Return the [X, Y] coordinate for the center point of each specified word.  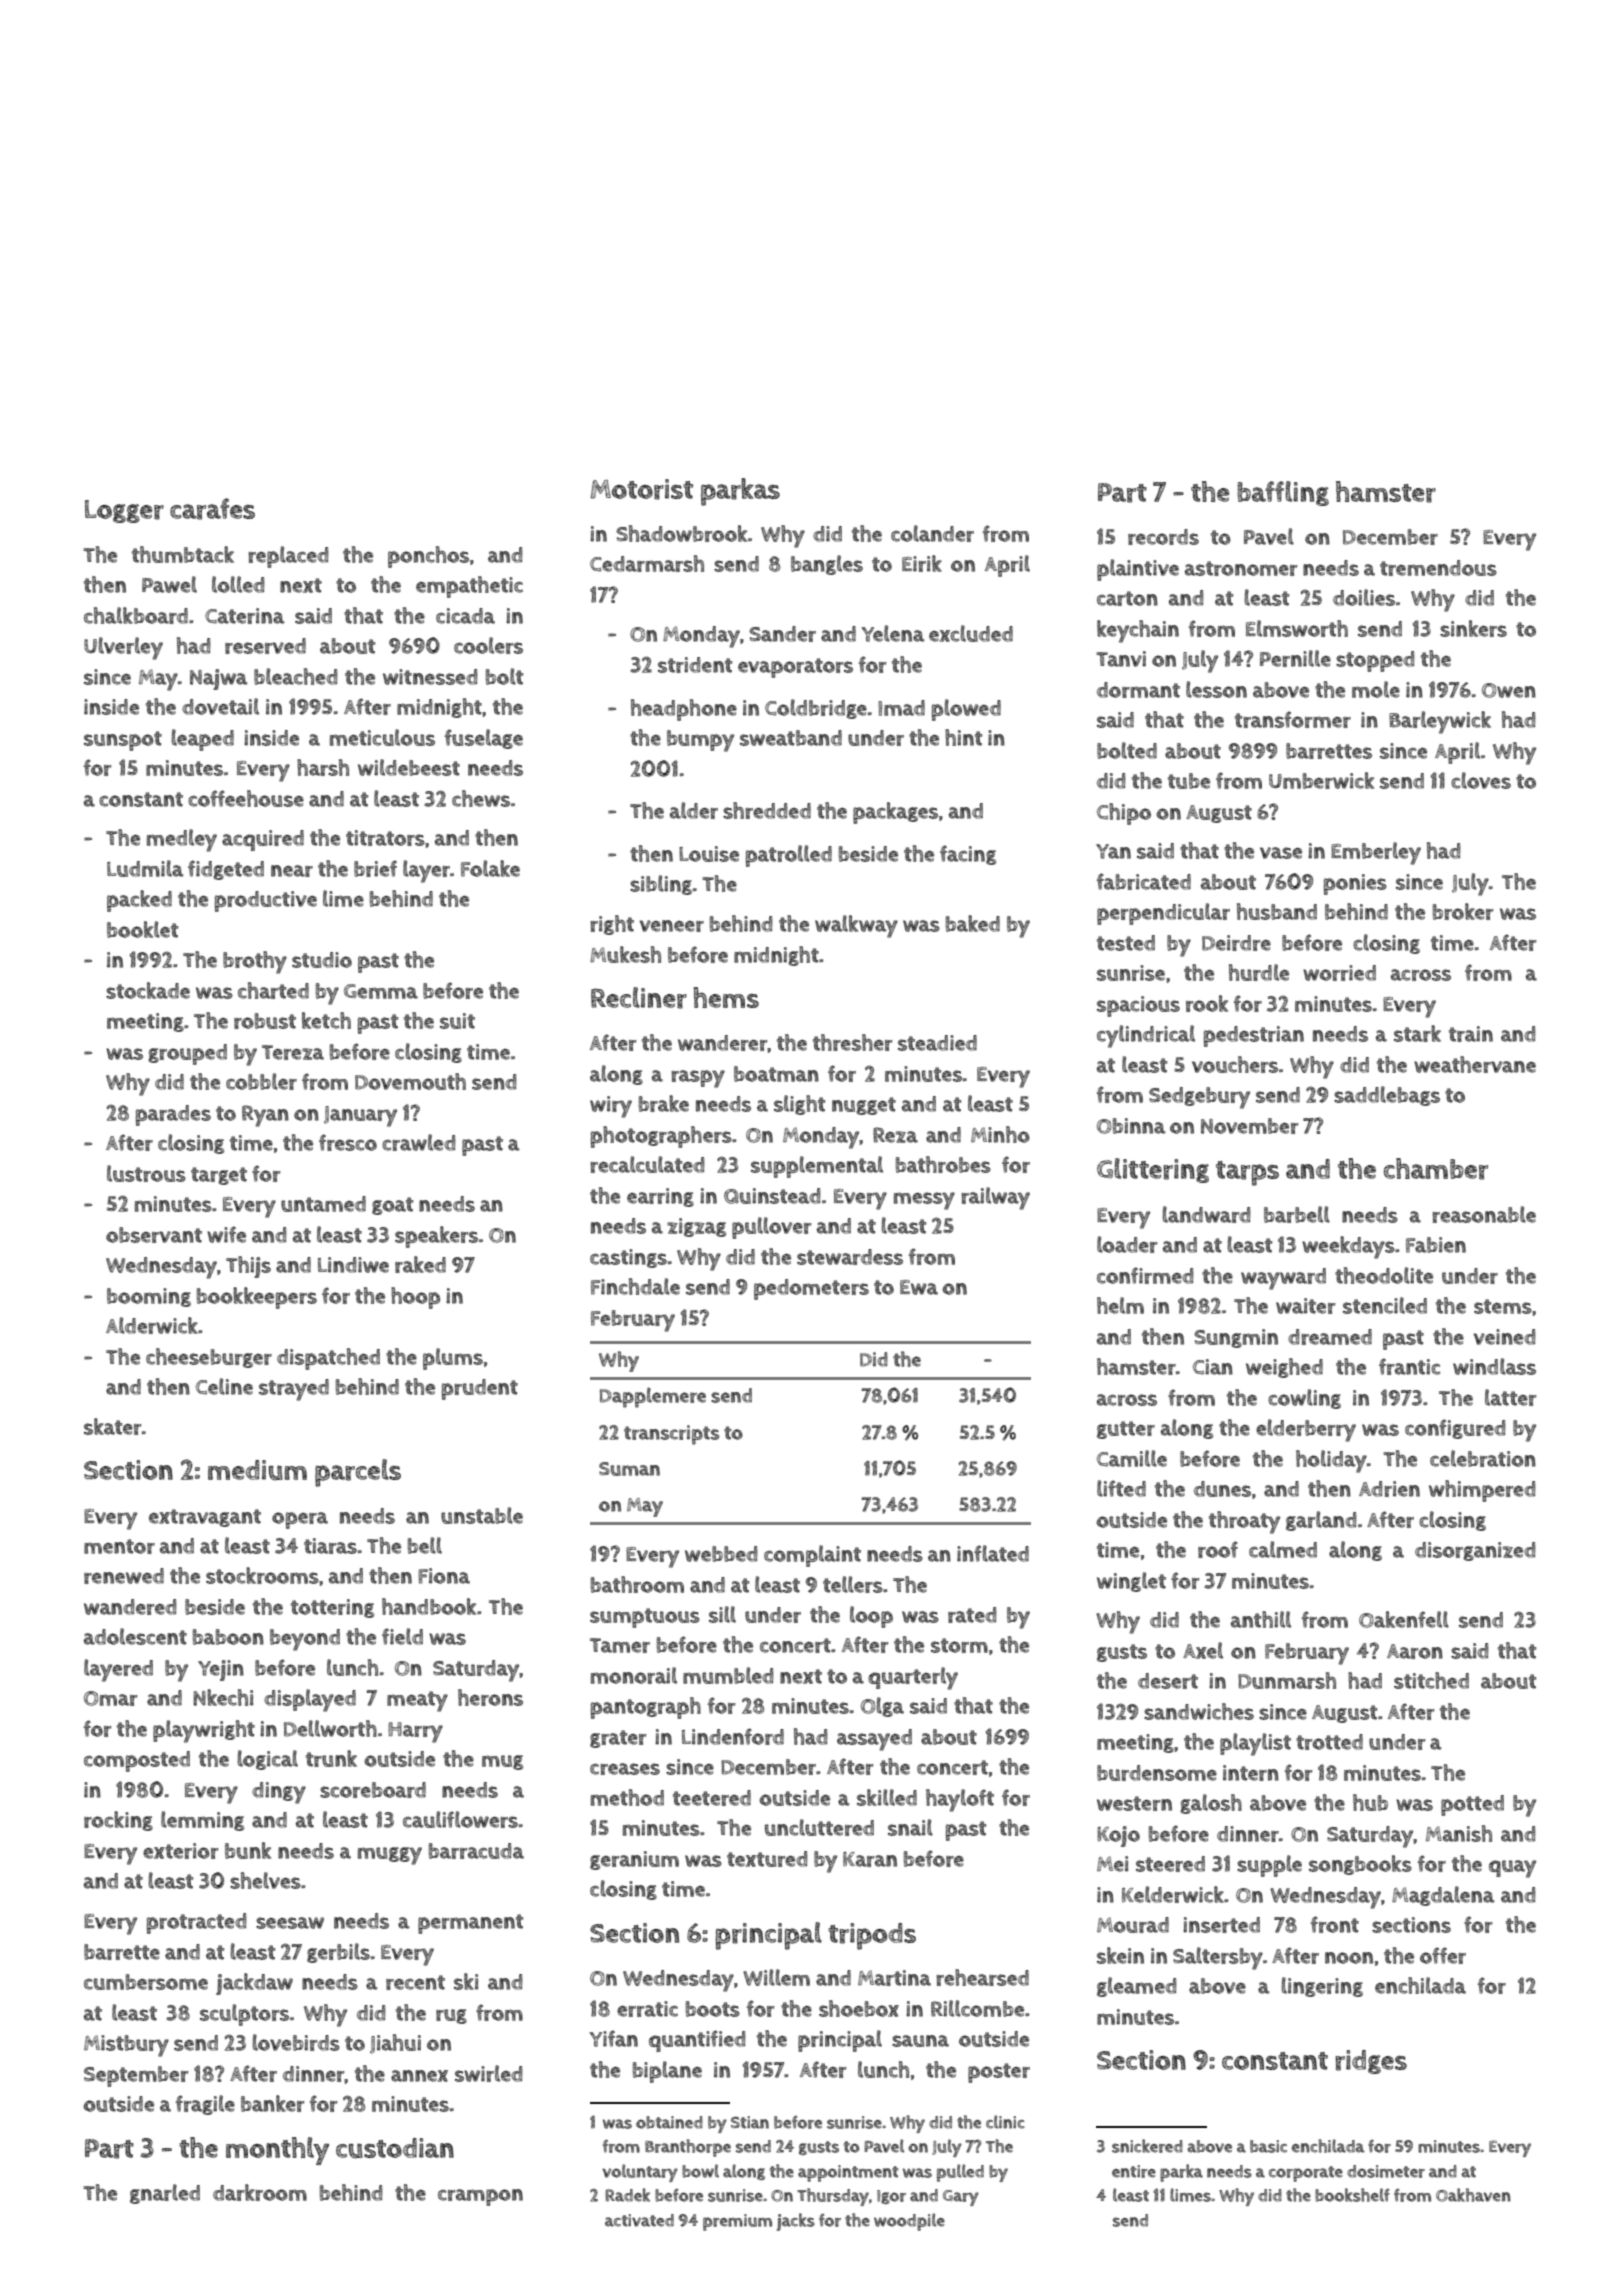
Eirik [922, 563]
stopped [1375, 661]
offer [1443, 1955]
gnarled [165, 2194]
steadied [937, 1043]
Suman [629, 1469]
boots [713, 2009]
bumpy [700, 741]
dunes [1222, 1489]
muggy [390, 1856]
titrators [385, 838]
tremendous [1438, 568]
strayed [294, 1390]
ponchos [428, 557]
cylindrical [1146, 1036]
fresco [348, 1142]
